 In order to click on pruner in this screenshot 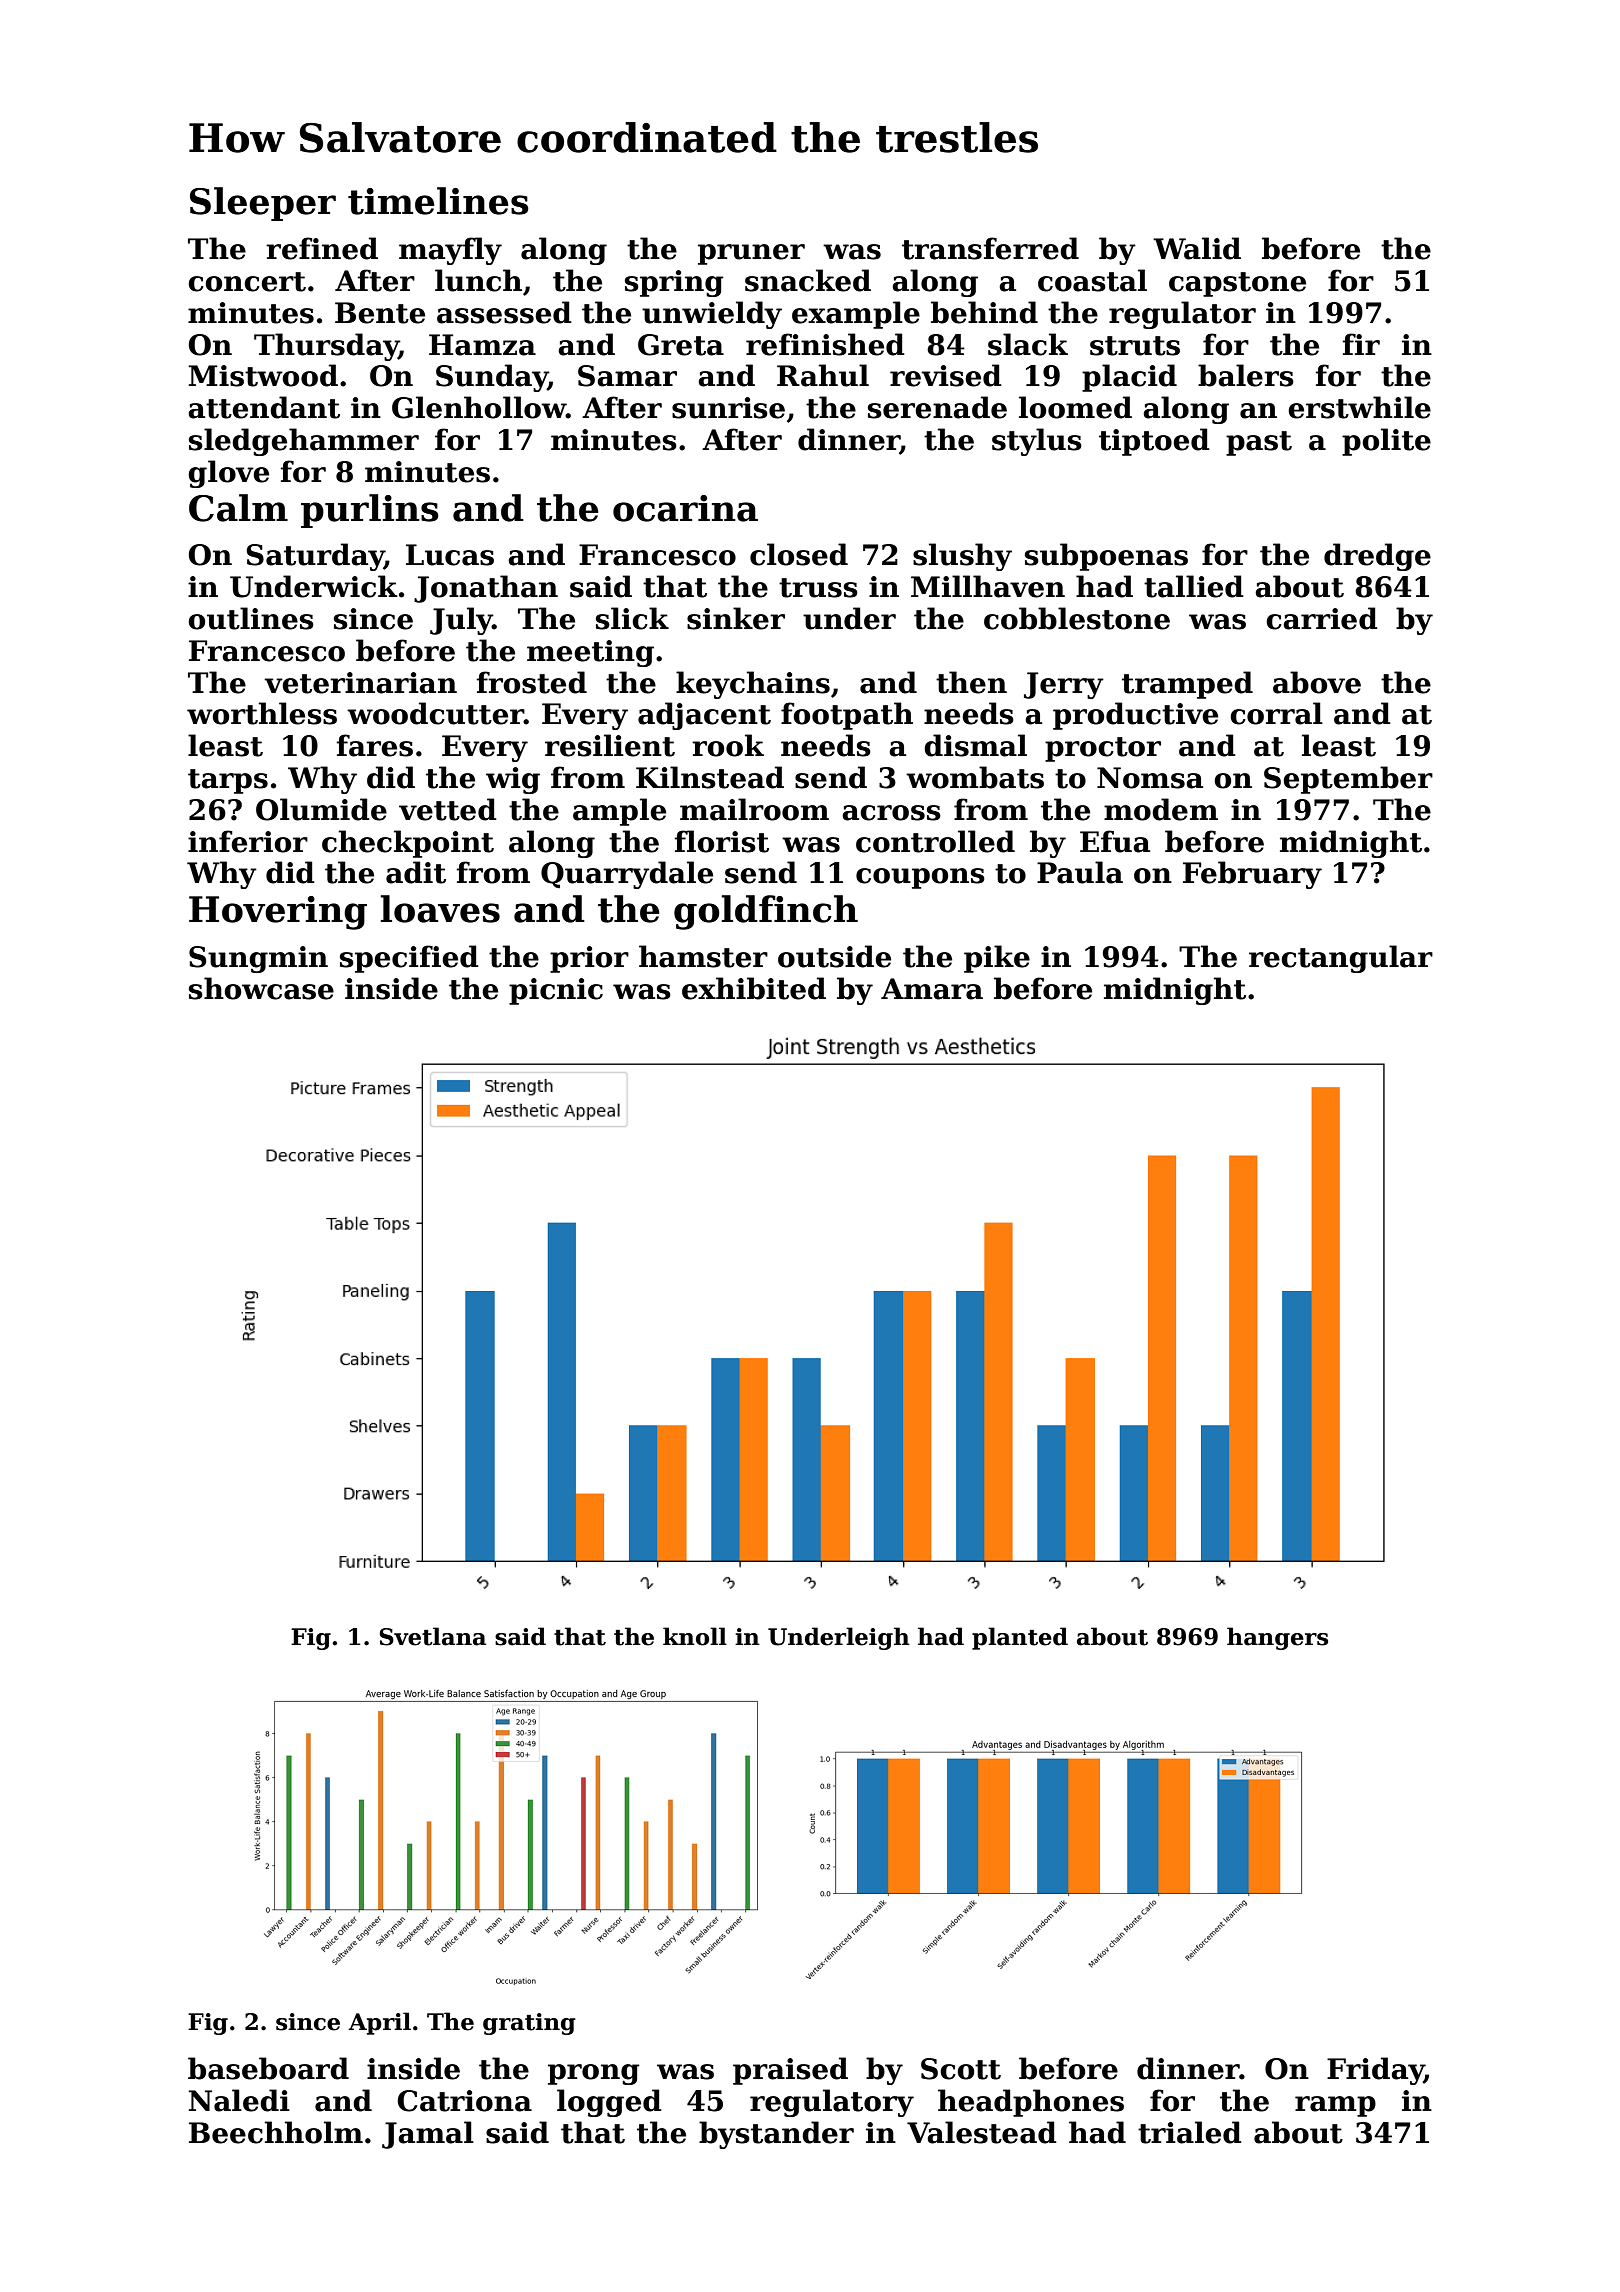, I will do `click(751, 254)`.
